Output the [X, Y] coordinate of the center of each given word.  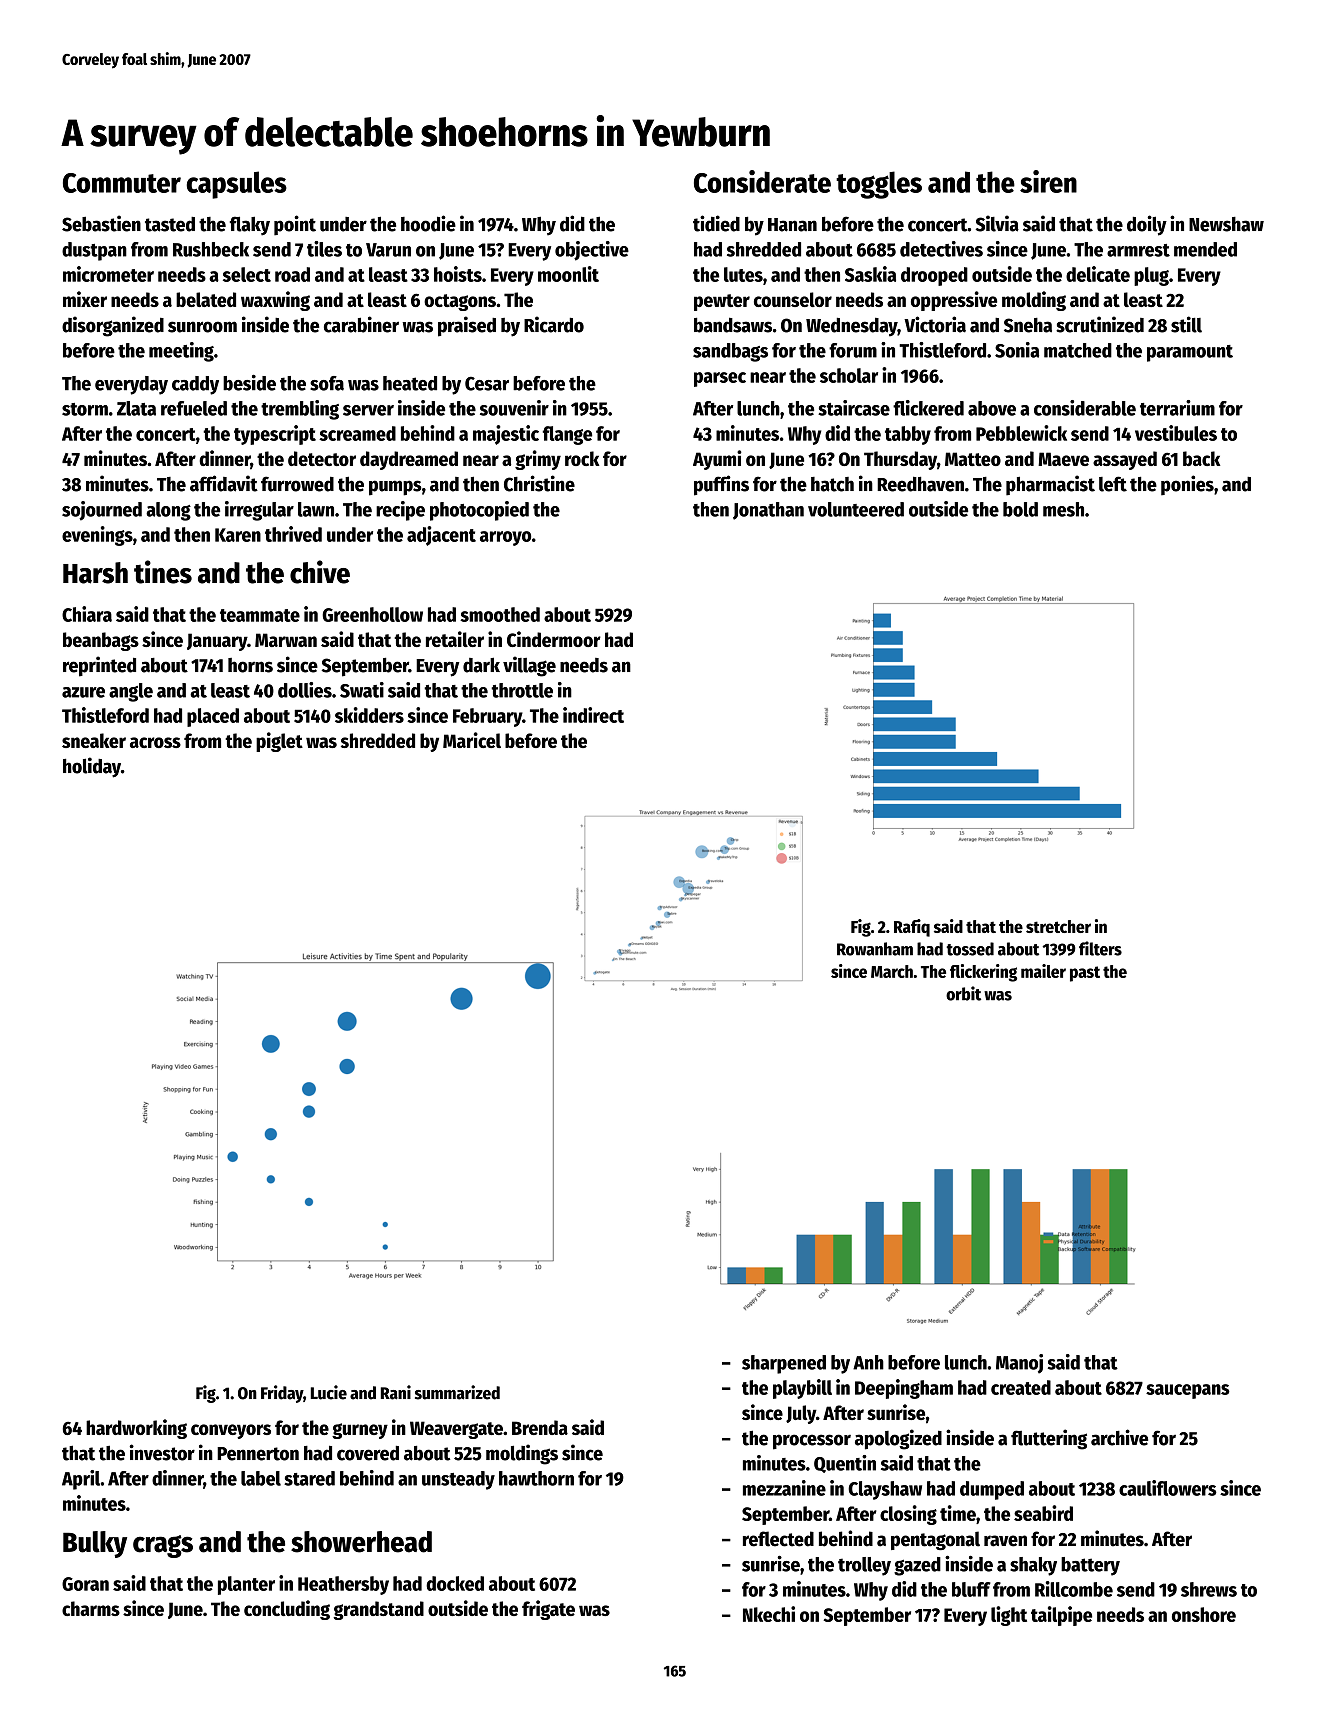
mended [1205, 249]
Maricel [472, 740]
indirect [593, 715]
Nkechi [769, 1614]
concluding [287, 1610]
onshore [1204, 1614]
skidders [369, 715]
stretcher [1058, 926]
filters [1100, 948]
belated [206, 299]
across [155, 742]
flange [567, 435]
